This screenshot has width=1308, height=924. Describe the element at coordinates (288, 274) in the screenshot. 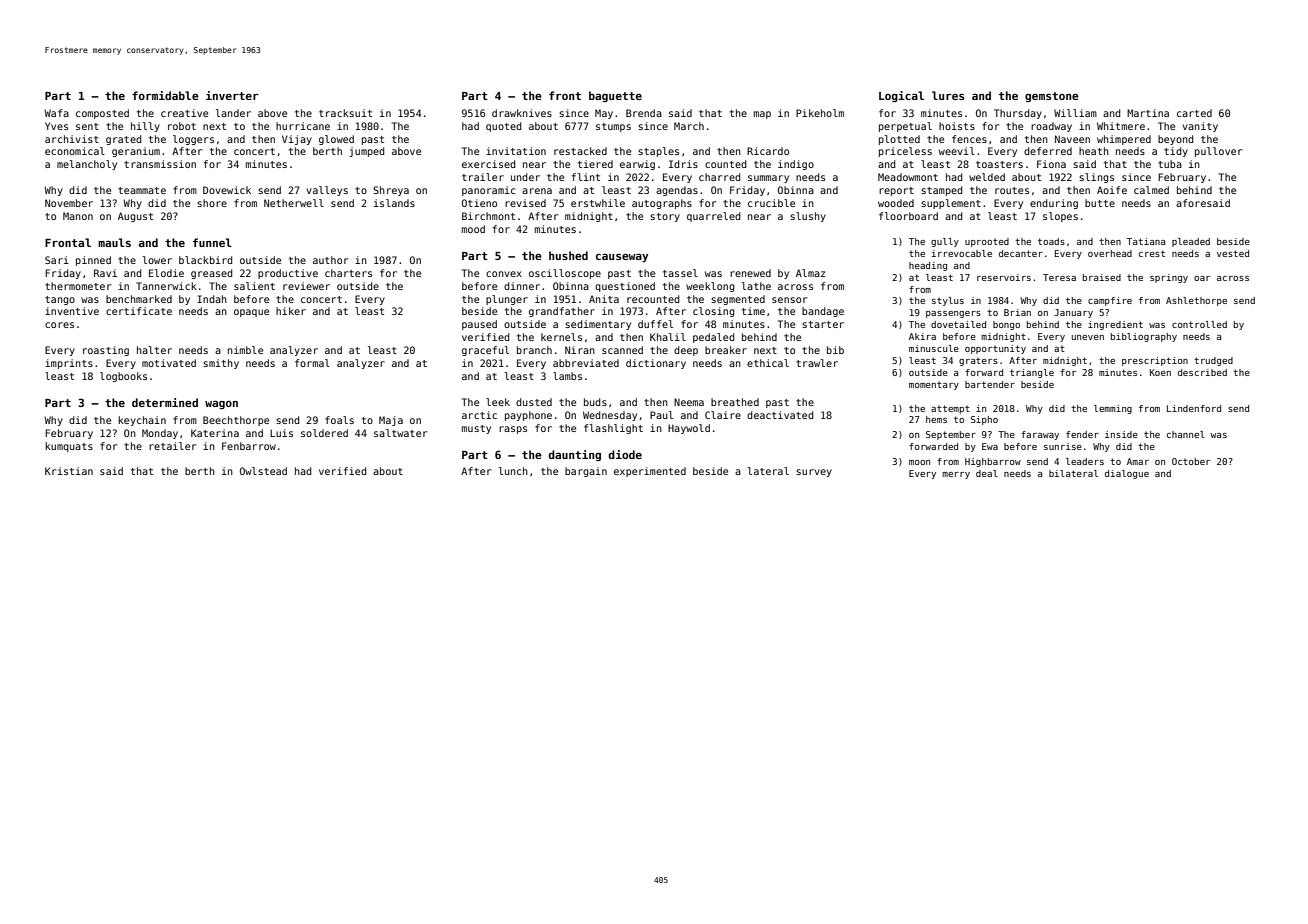

I see `productive` at that location.
